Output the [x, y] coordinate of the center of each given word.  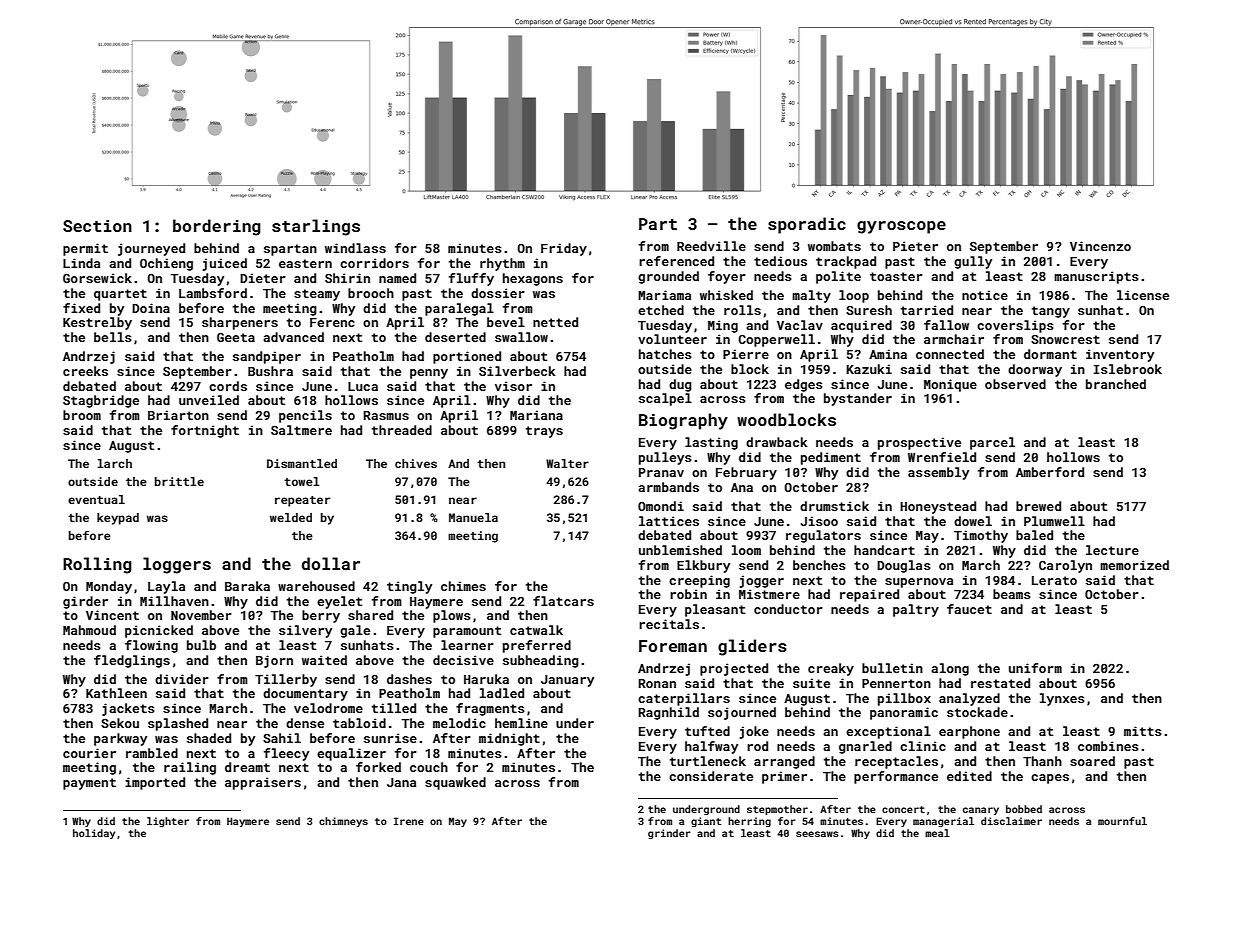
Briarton [178, 415]
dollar [331, 563]
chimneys [343, 822]
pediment [831, 458]
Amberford [1050, 472]
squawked [455, 783]
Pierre [746, 354]
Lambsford [213, 293]
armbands [668, 487]
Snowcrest [1065, 339]
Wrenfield [942, 457]
